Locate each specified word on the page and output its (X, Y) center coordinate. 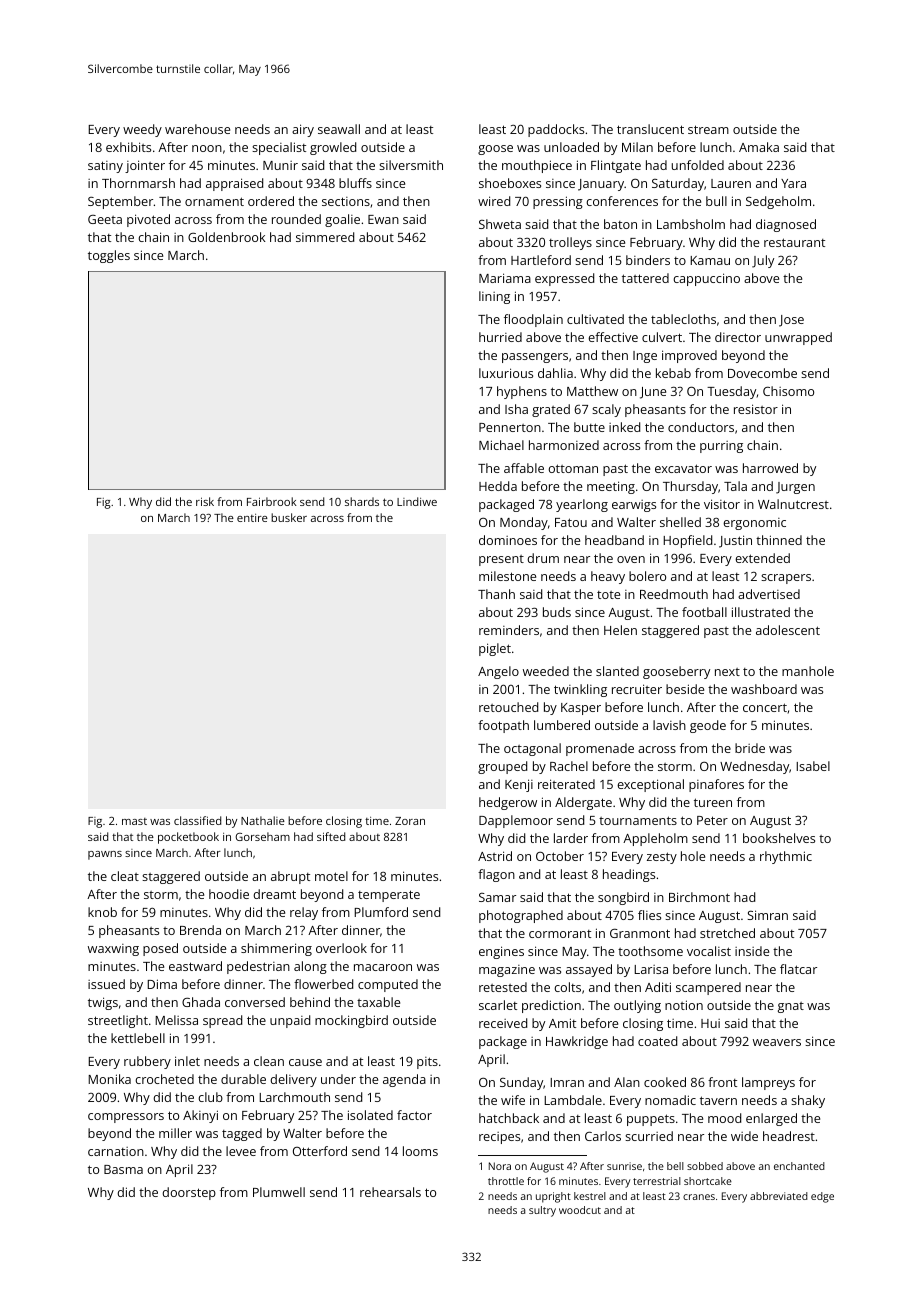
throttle (506, 1181)
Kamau (710, 260)
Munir (280, 165)
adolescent (788, 630)
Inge (645, 357)
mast (134, 821)
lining (494, 297)
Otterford (320, 1151)
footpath (503, 726)
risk (205, 501)
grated (551, 410)
